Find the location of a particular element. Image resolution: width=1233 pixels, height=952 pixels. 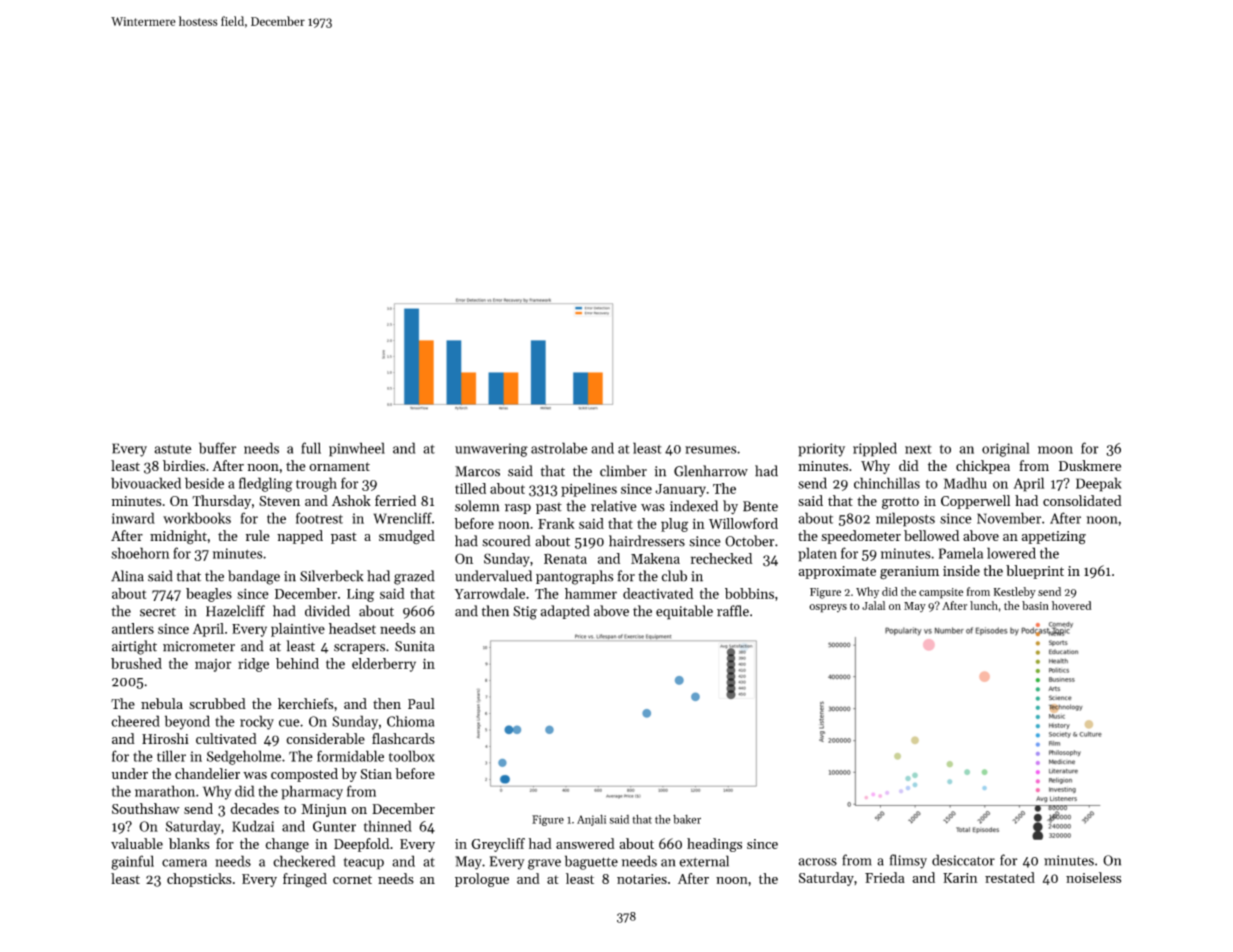

Chioma is located at coordinates (410, 721).
